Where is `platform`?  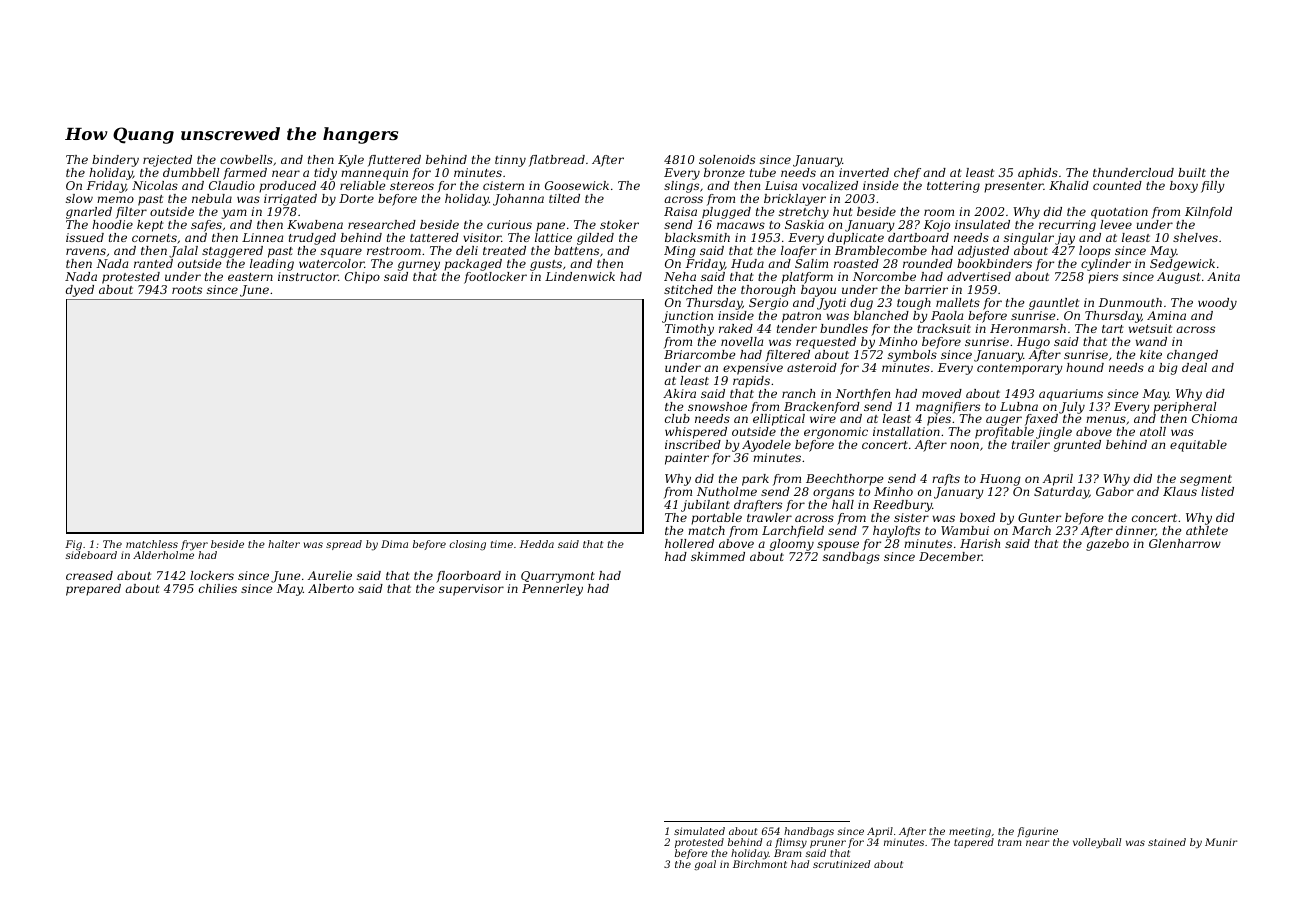 platform is located at coordinates (807, 278).
